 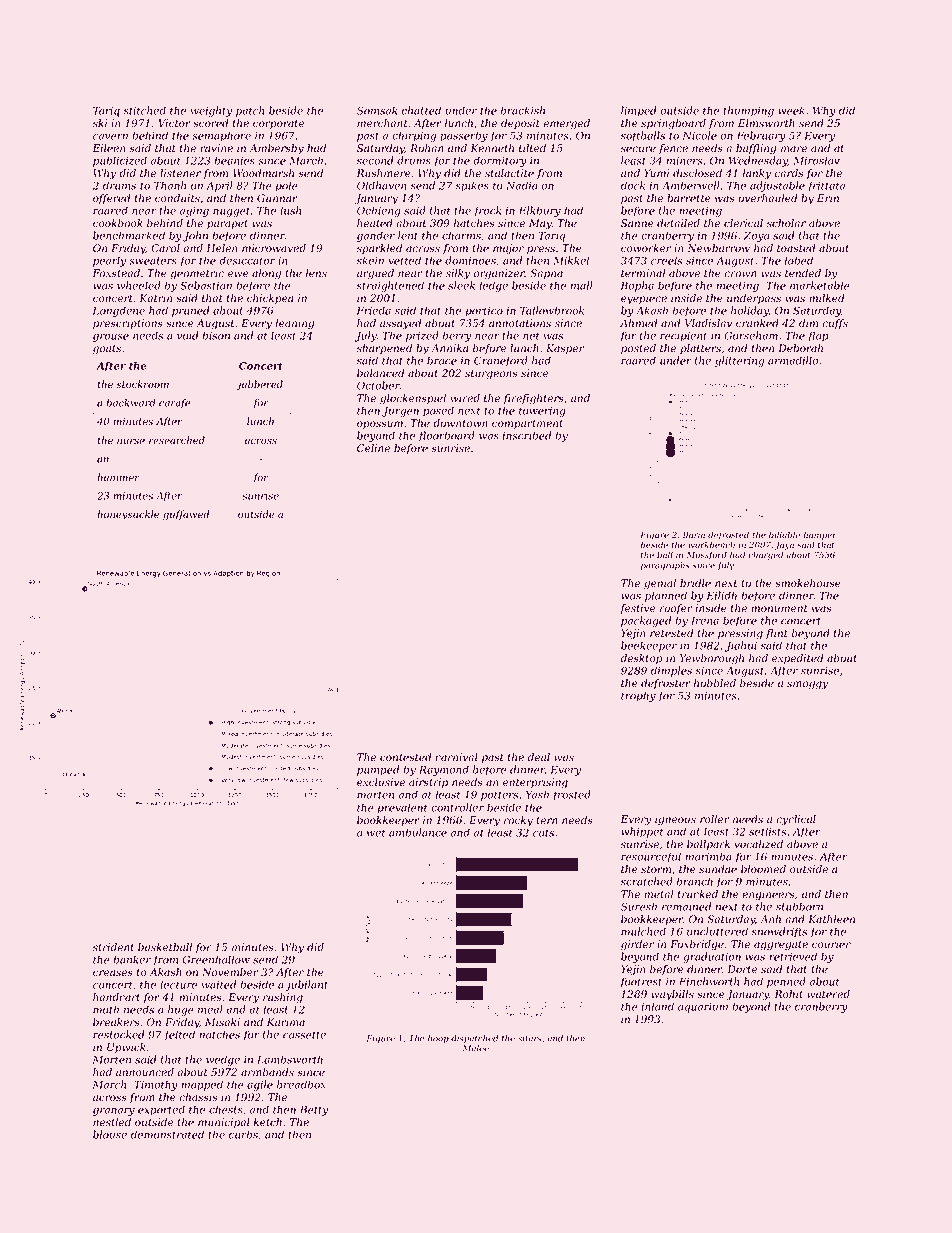 I want to click on armadillo, so click(x=793, y=360).
